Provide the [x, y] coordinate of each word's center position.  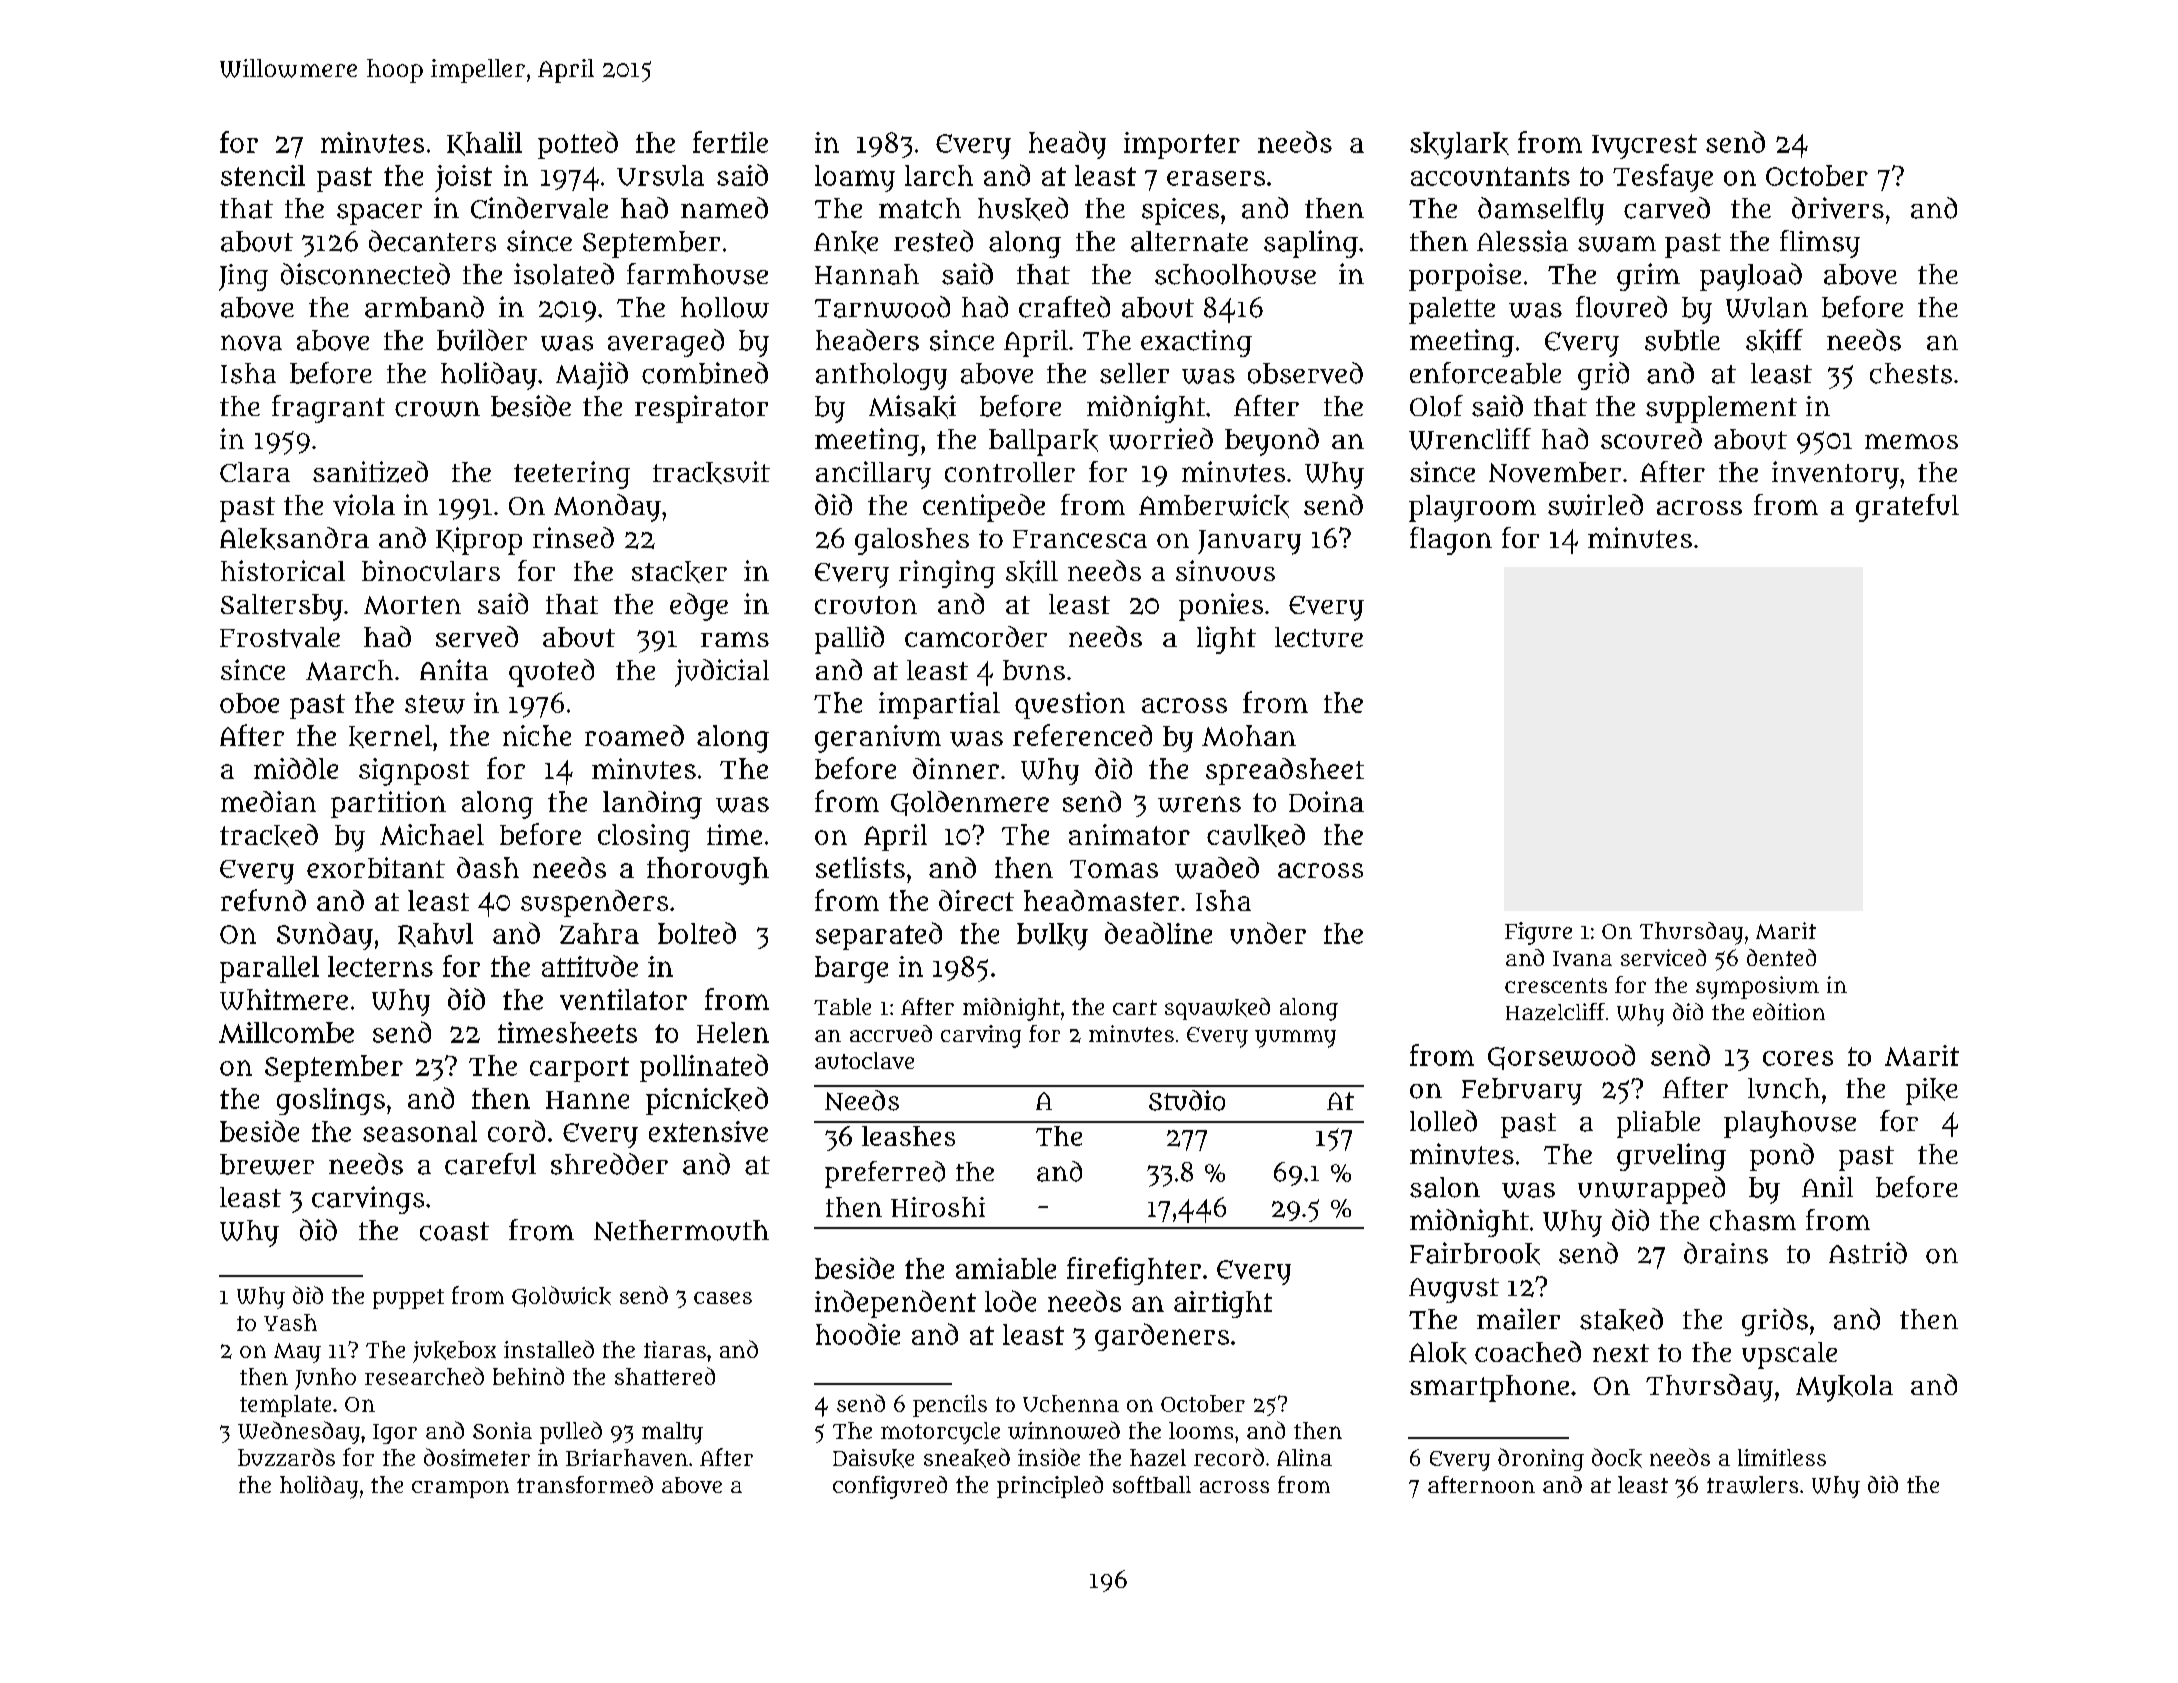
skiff [1774, 341]
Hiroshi [938, 1207]
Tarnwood [882, 307]
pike [1932, 1091]
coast [454, 1231]
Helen [733, 1032]
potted [578, 145]
